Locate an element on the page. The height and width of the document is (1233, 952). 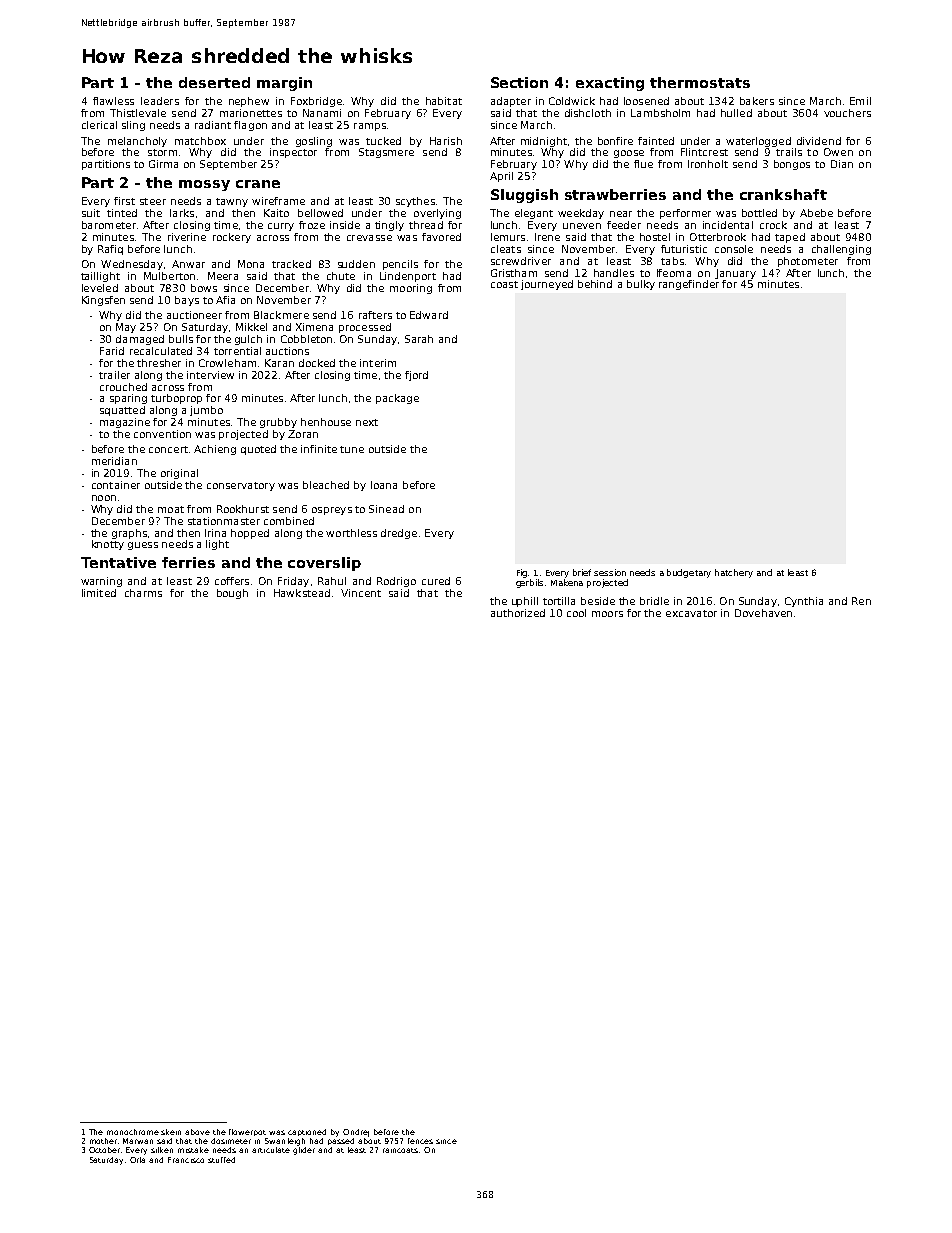
matchbox is located at coordinates (200, 141).
